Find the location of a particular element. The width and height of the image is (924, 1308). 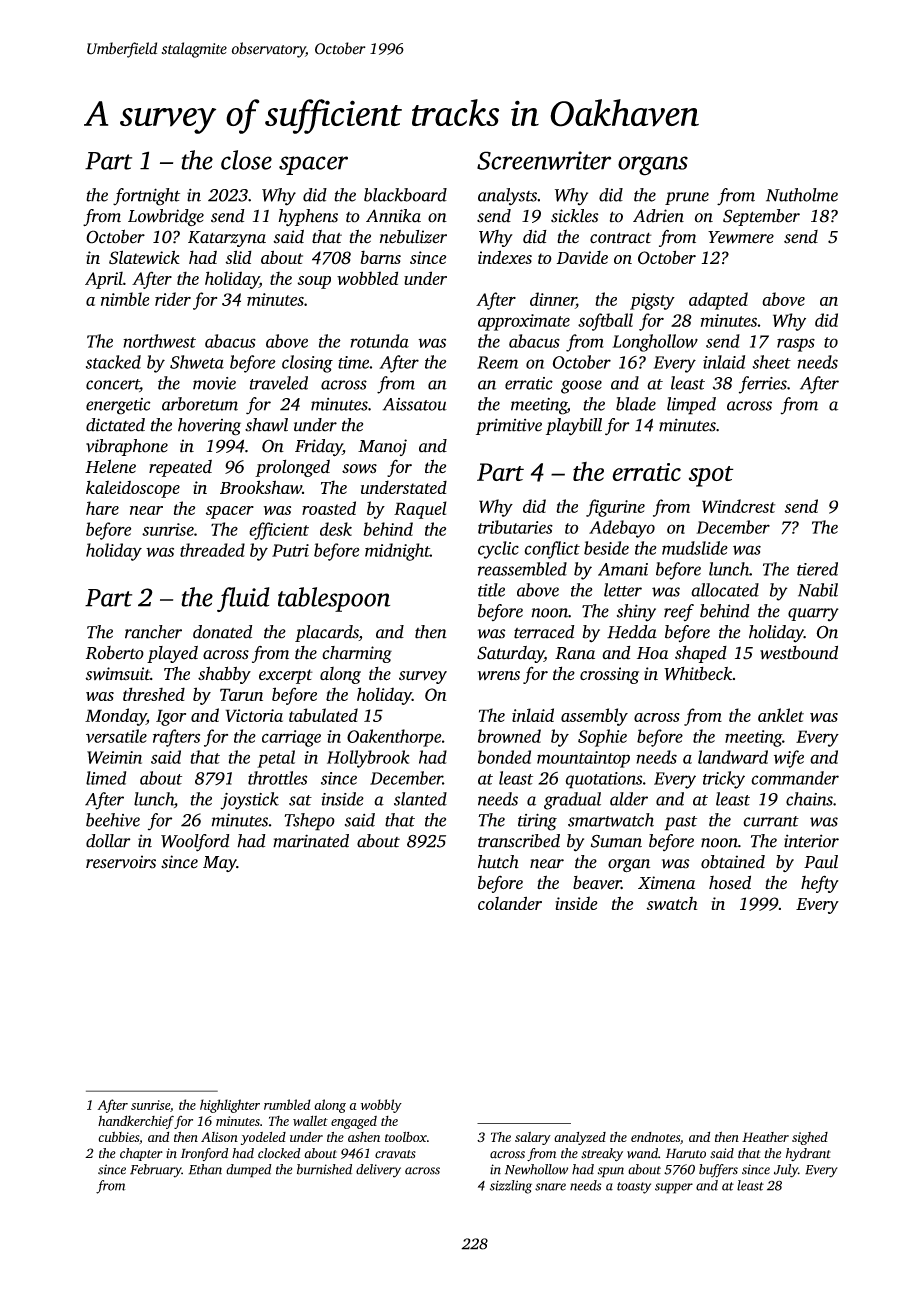

Davide is located at coordinates (582, 257).
